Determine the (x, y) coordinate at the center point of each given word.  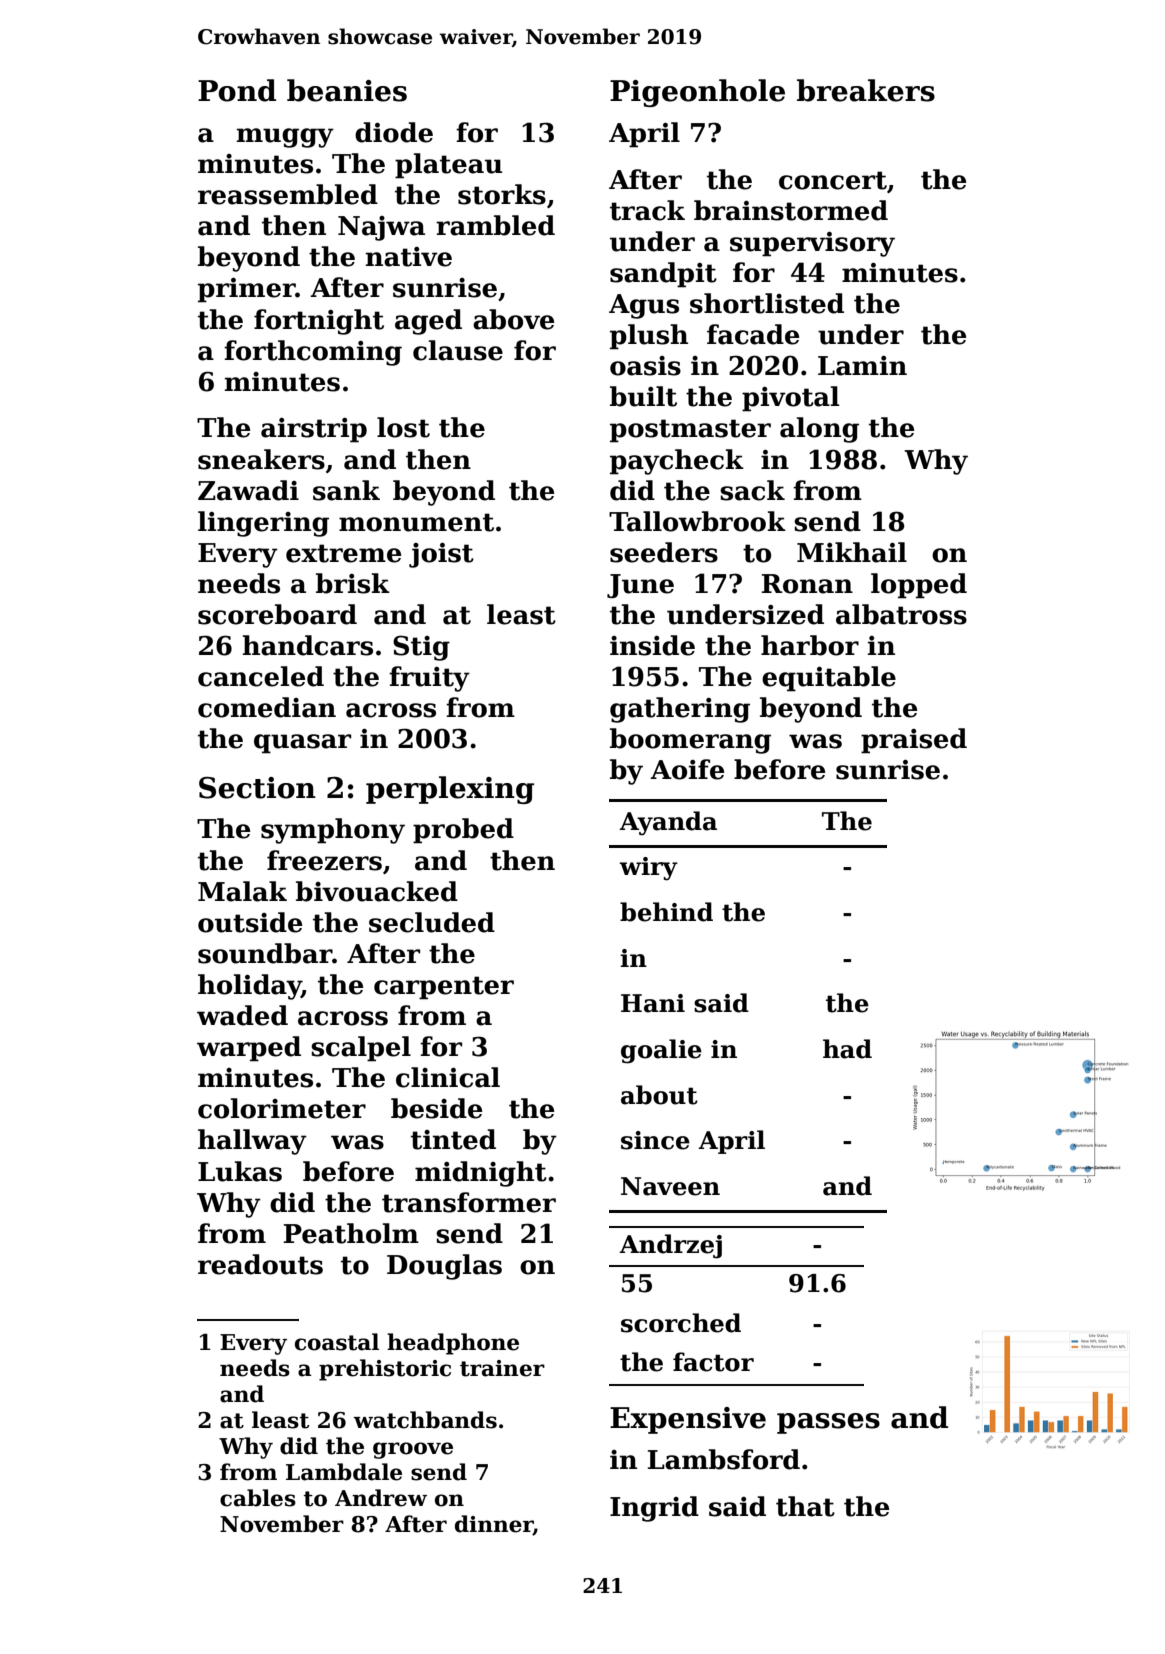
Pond (237, 90)
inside (652, 645)
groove (413, 1450)
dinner (494, 1525)
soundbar (265, 953)
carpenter (444, 988)
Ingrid (654, 1509)
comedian (267, 707)
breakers (866, 90)
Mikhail (852, 552)
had (847, 1049)
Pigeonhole (697, 93)
